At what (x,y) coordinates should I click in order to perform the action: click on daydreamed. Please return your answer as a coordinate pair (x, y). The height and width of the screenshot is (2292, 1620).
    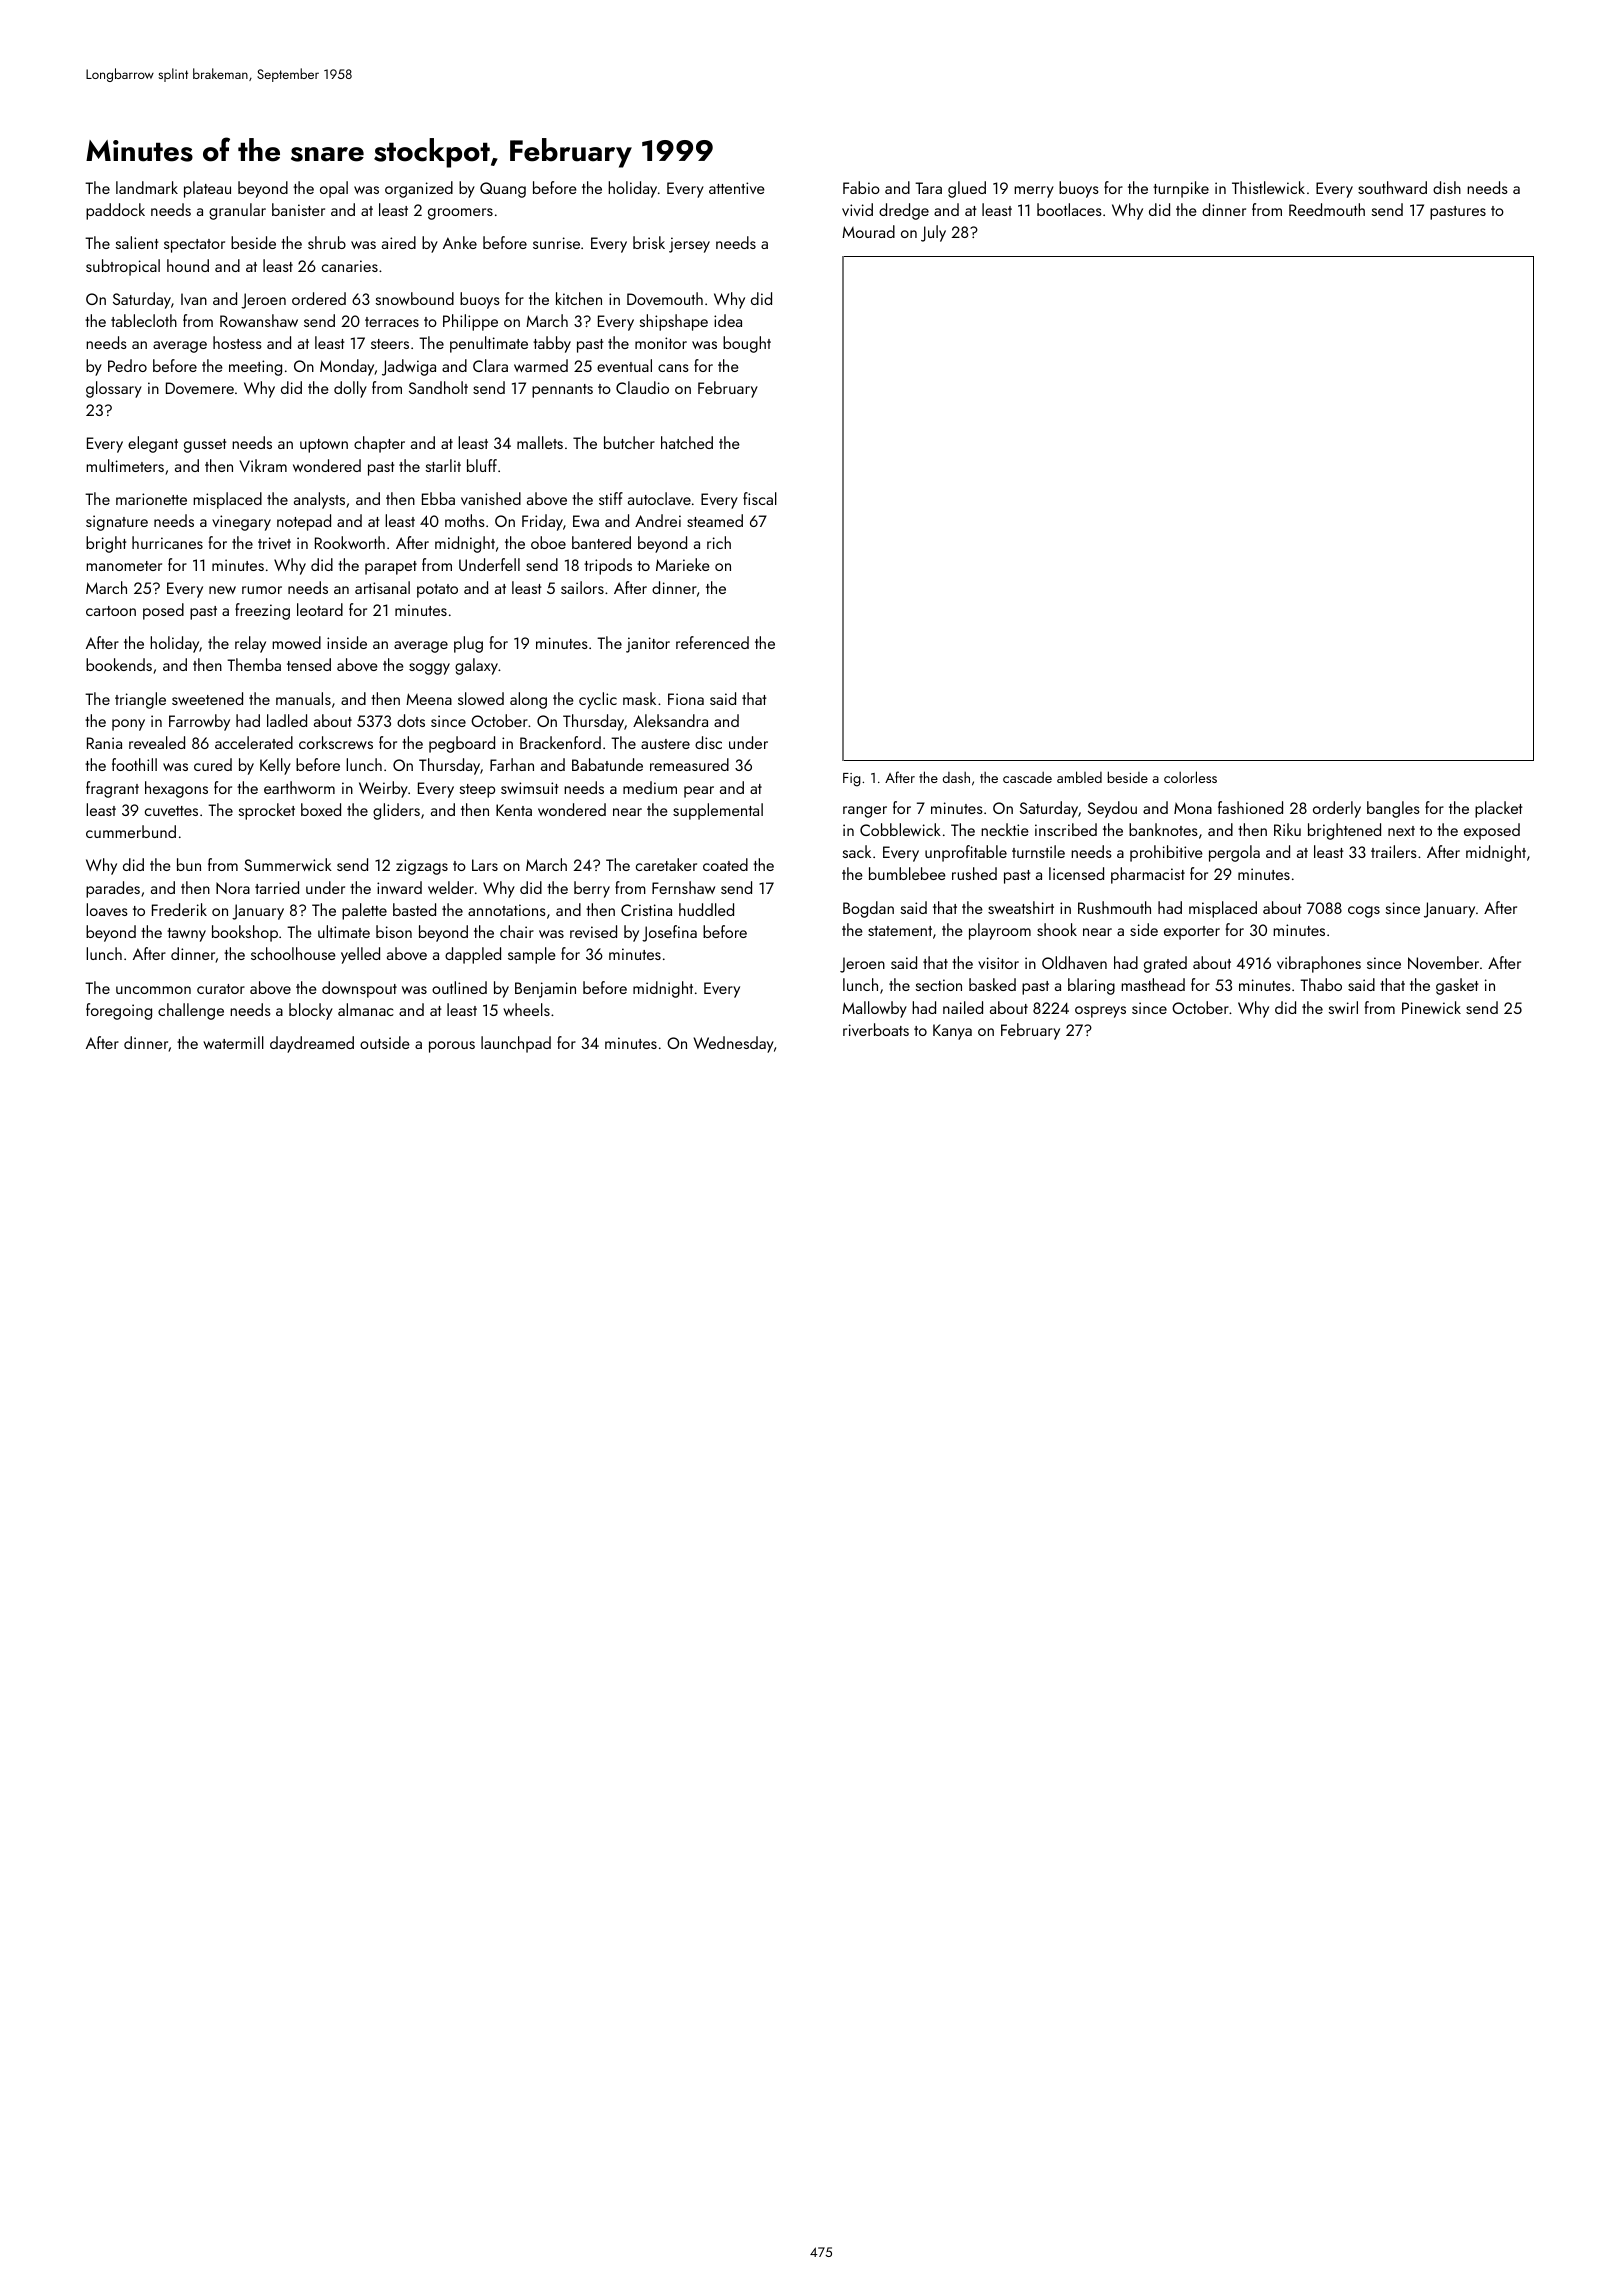
    Looking at the image, I should click on (312, 1044).
